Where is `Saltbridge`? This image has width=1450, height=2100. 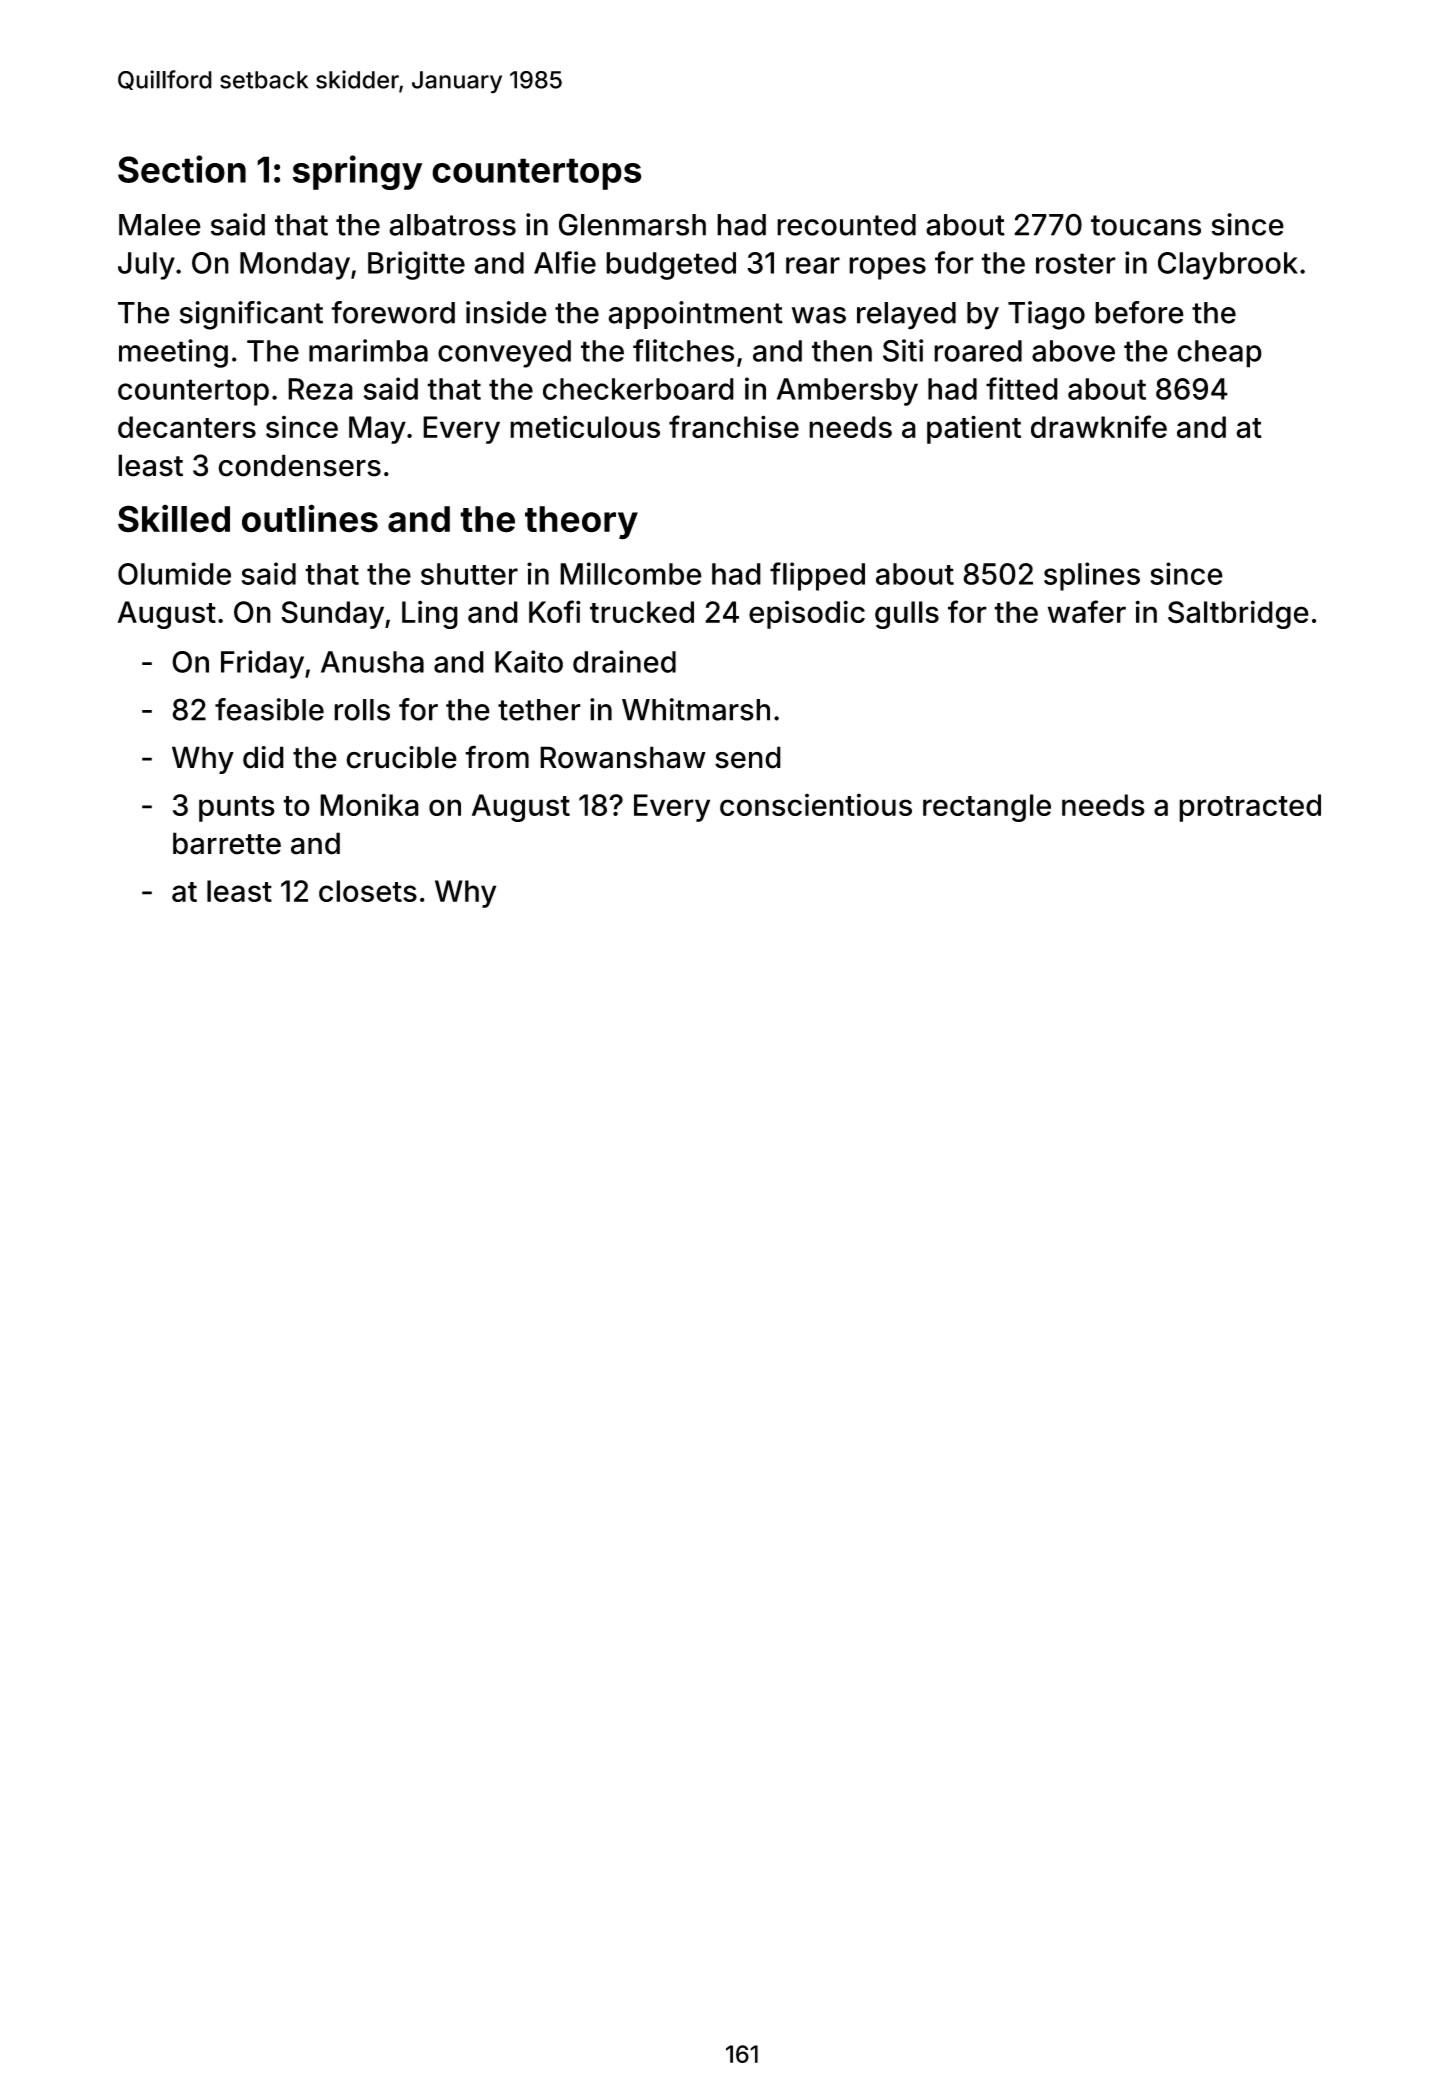 Saltbridge is located at coordinates (1238, 614).
